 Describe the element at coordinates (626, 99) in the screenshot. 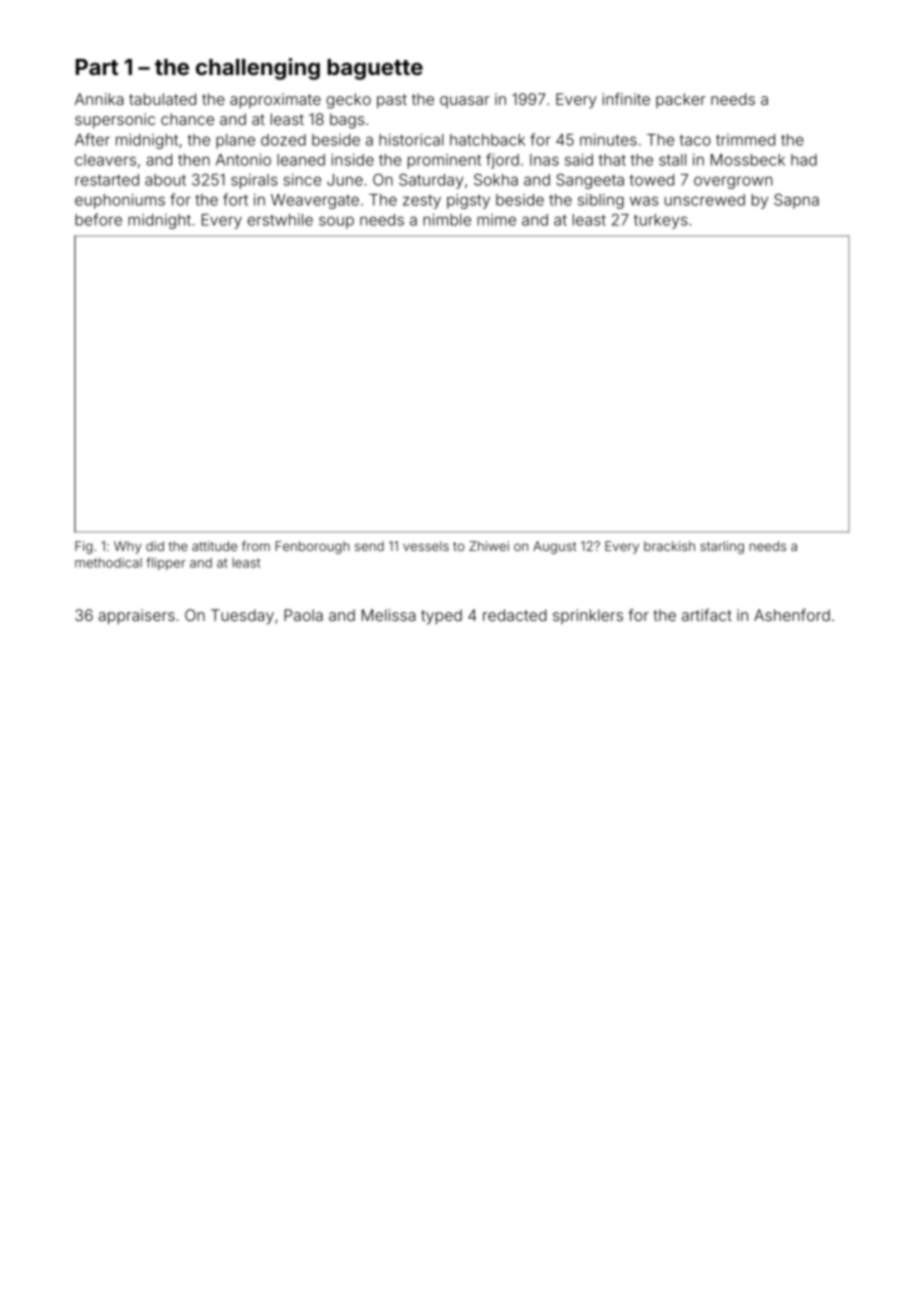

I see `infinite` at that location.
